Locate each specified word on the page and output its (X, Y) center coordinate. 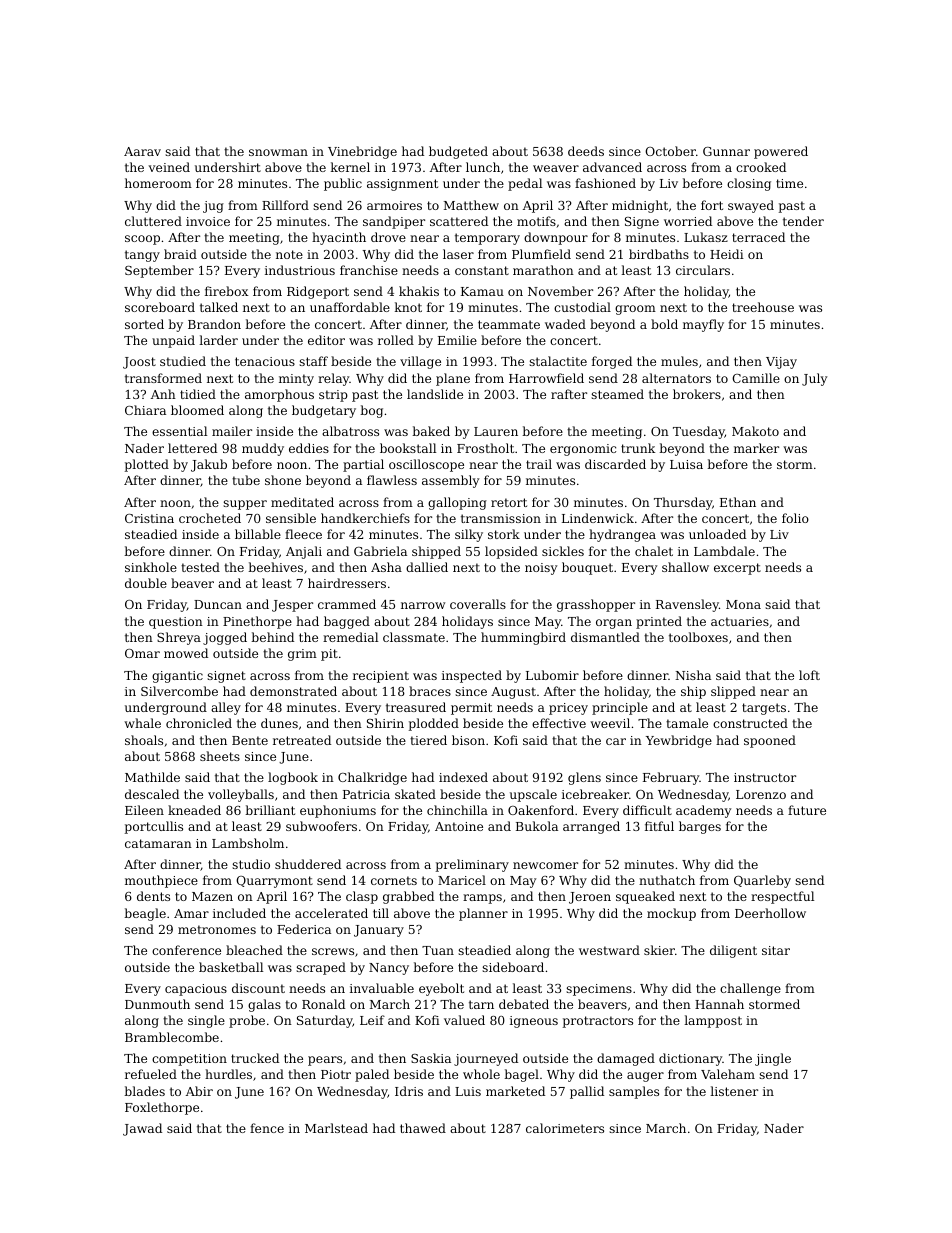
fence (267, 1128)
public (343, 184)
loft (809, 675)
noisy (541, 569)
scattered (459, 221)
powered (781, 152)
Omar (142, 653)
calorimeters (565, 1128)
